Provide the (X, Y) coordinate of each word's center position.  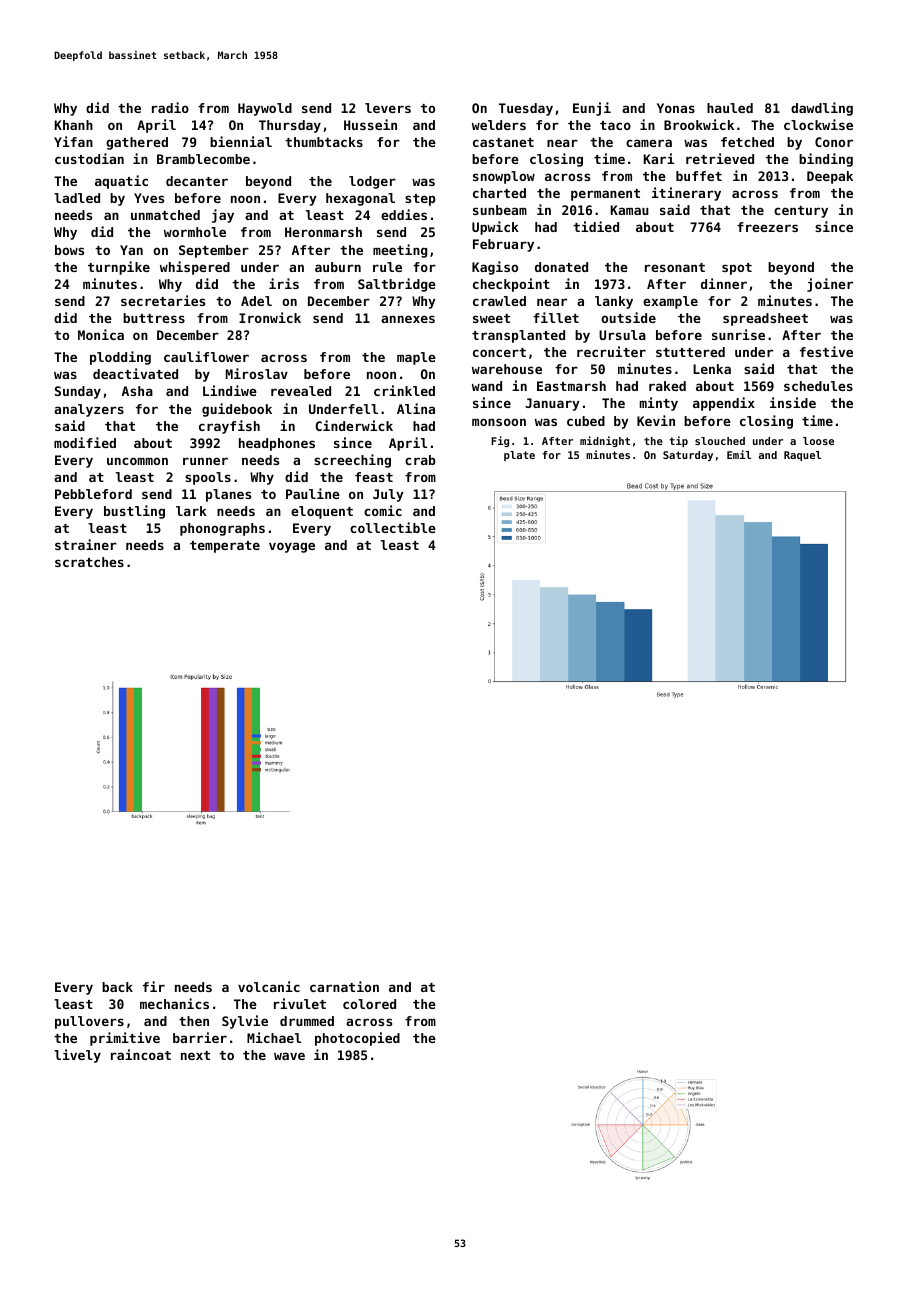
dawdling (822, 109)
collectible (393, 527)
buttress (154, 318)
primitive (125, 1039)
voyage (292, 547)
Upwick (495, 228)
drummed (307, 1021)
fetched (747, 142)
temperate (225, 547)
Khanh (73, 125)
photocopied (357, 1039)
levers (388, 108)
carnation (344, 986)
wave (289, 1056)
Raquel (802, 456)
